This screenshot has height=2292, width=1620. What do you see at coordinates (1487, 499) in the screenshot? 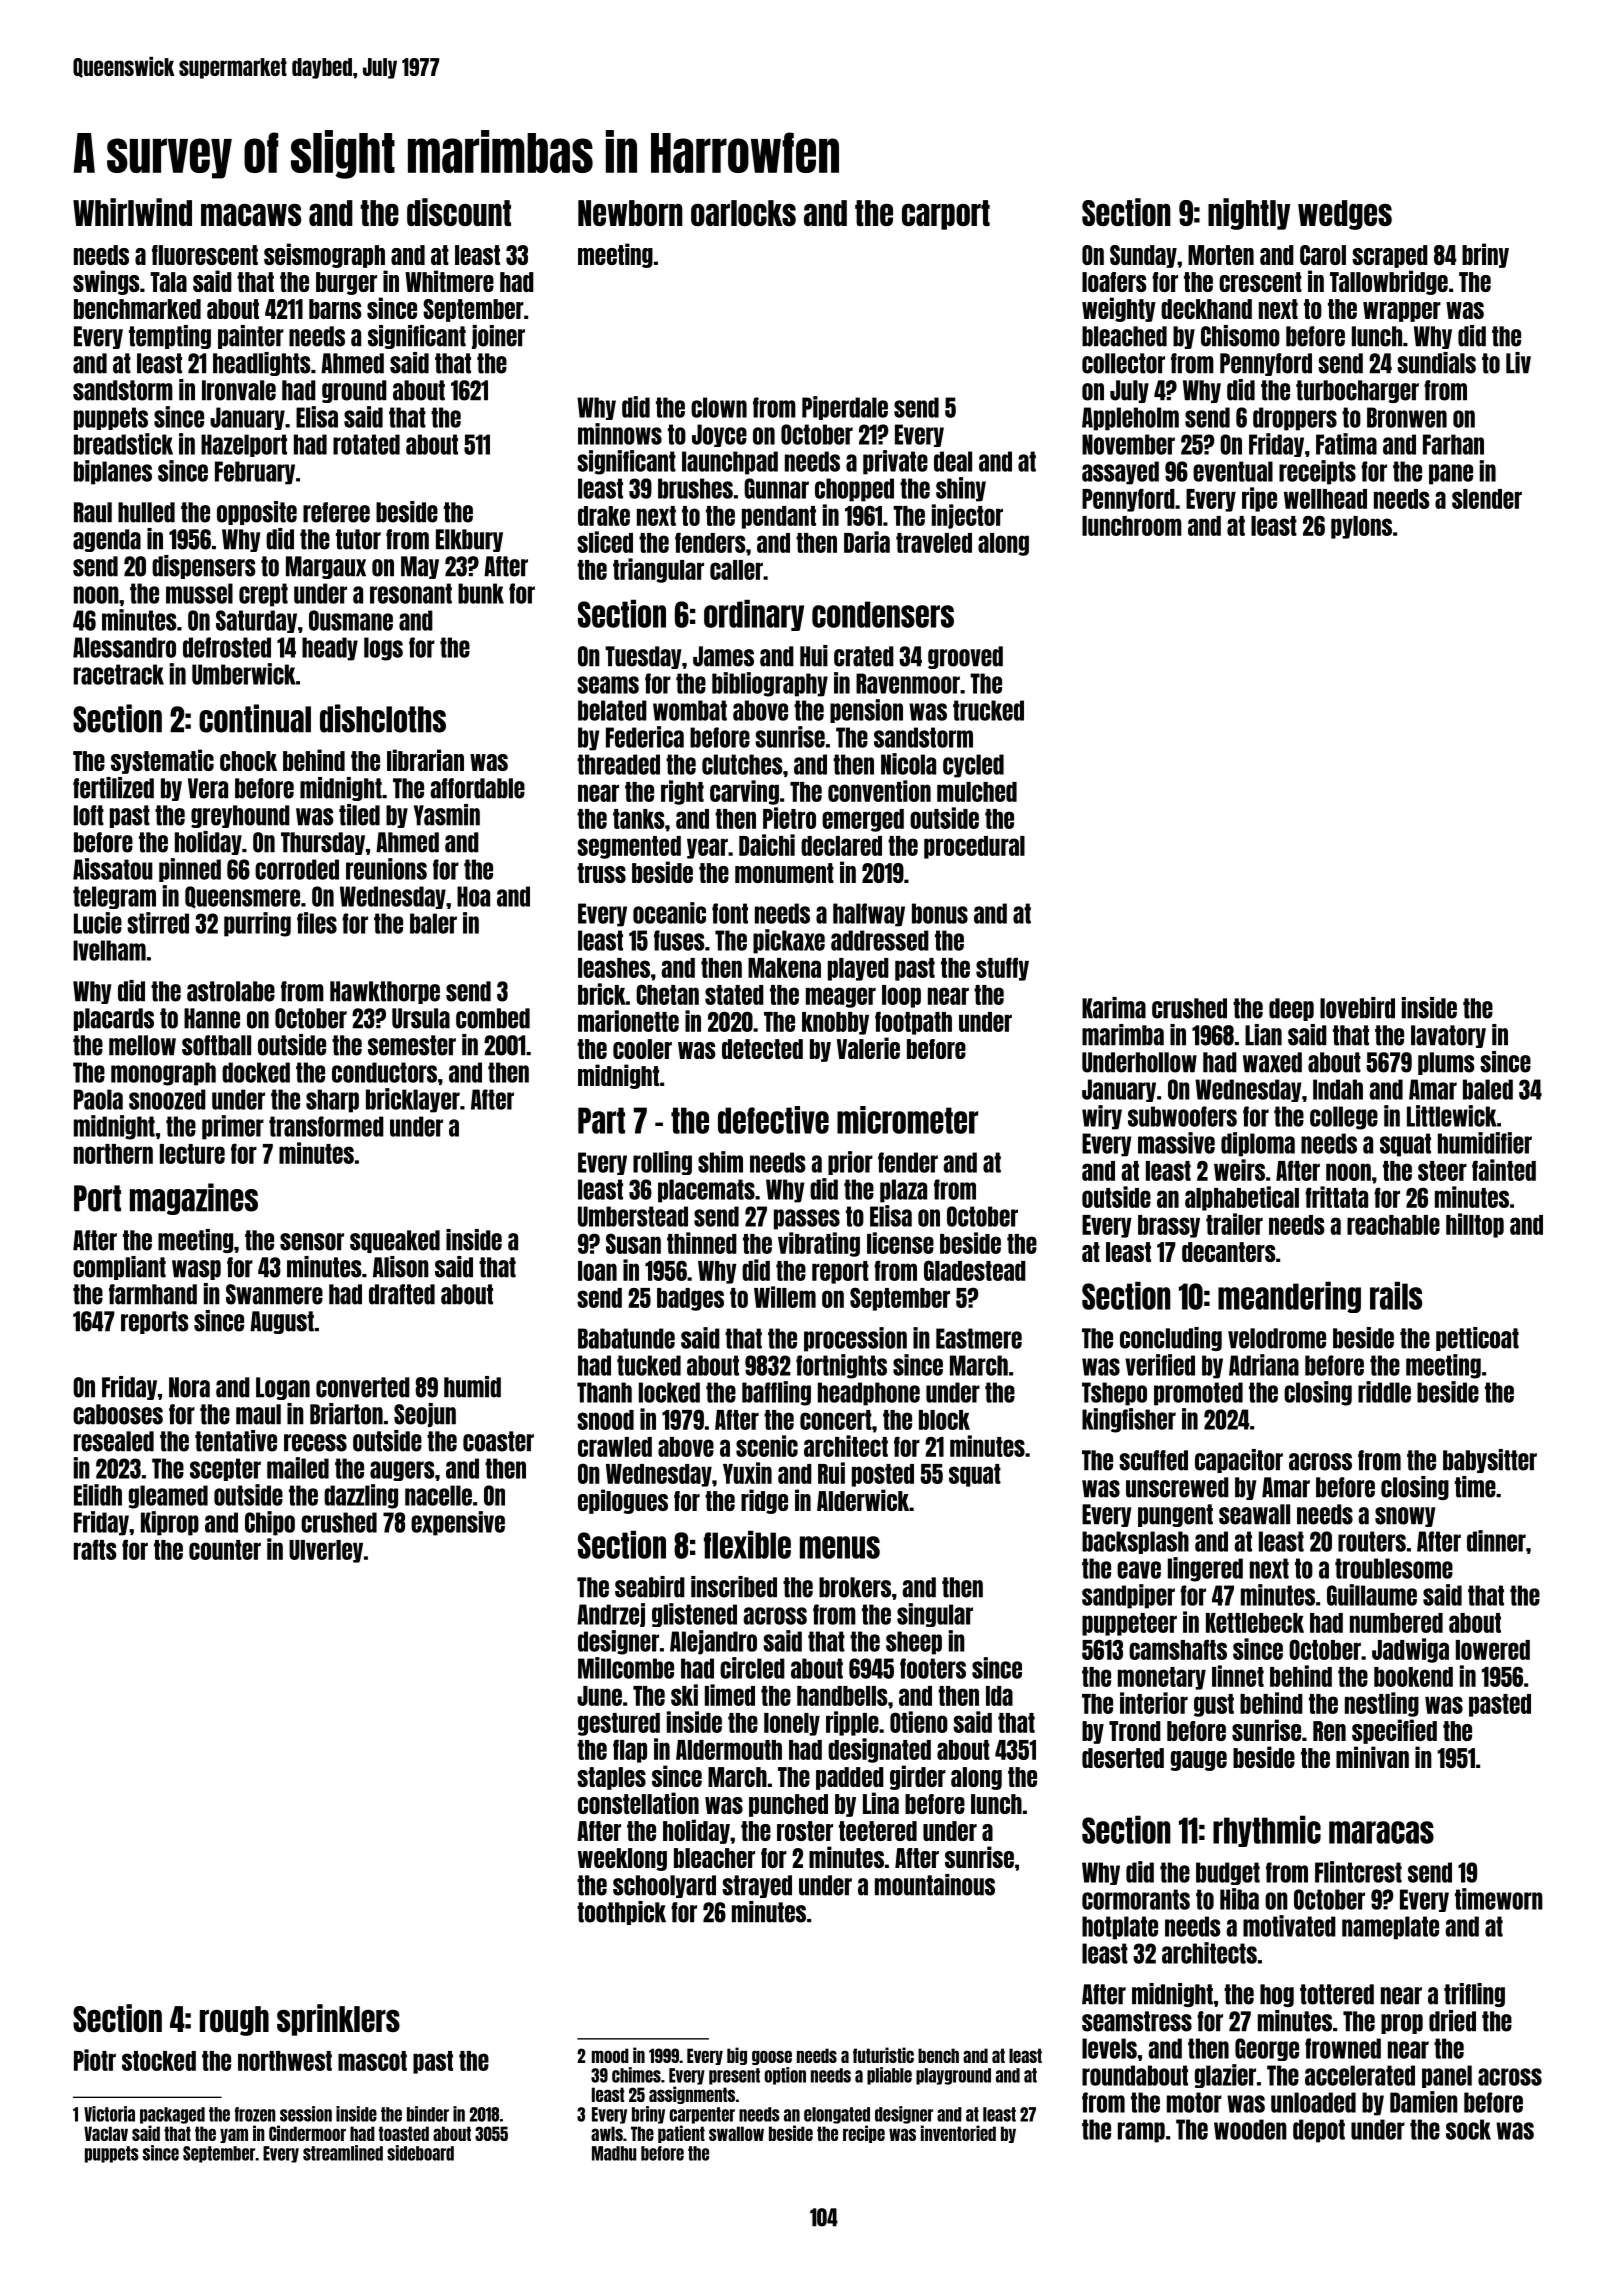
I see `slender` at bounding box center [1487, 499].
